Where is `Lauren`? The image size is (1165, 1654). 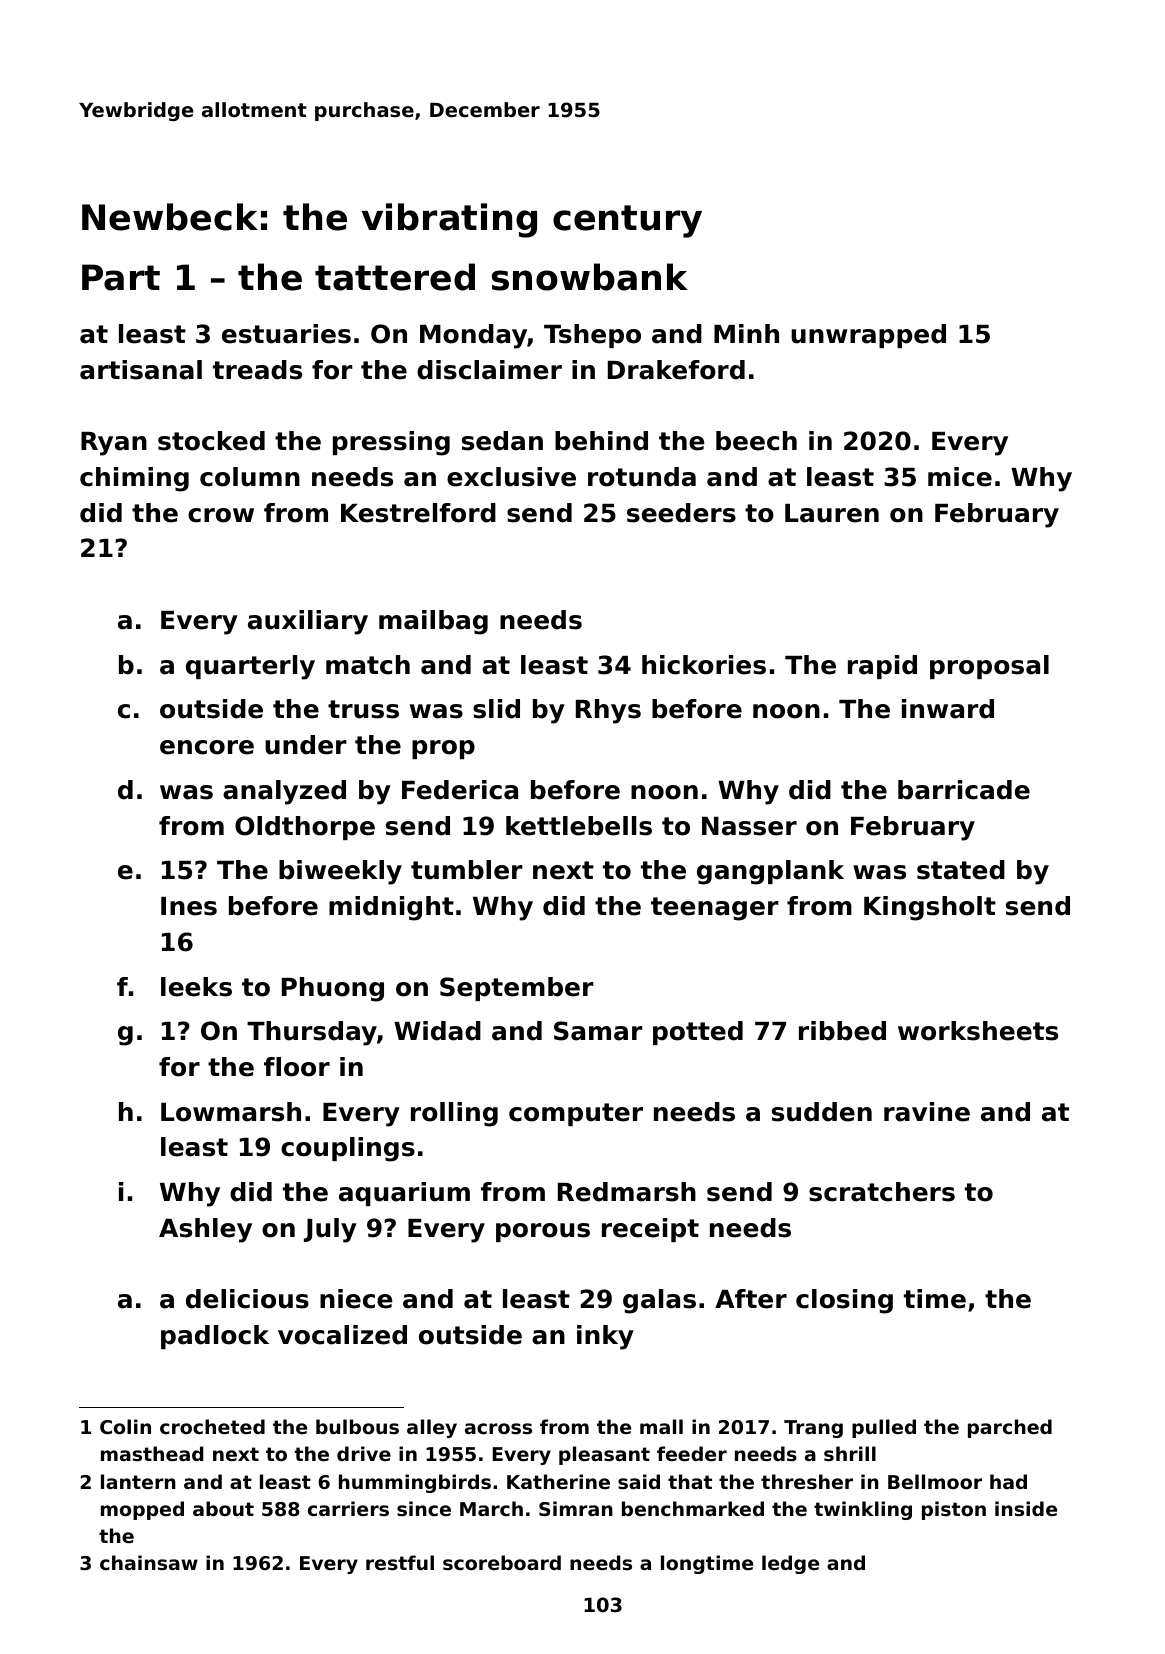 Lauren is located at coordinates (832, 513).
